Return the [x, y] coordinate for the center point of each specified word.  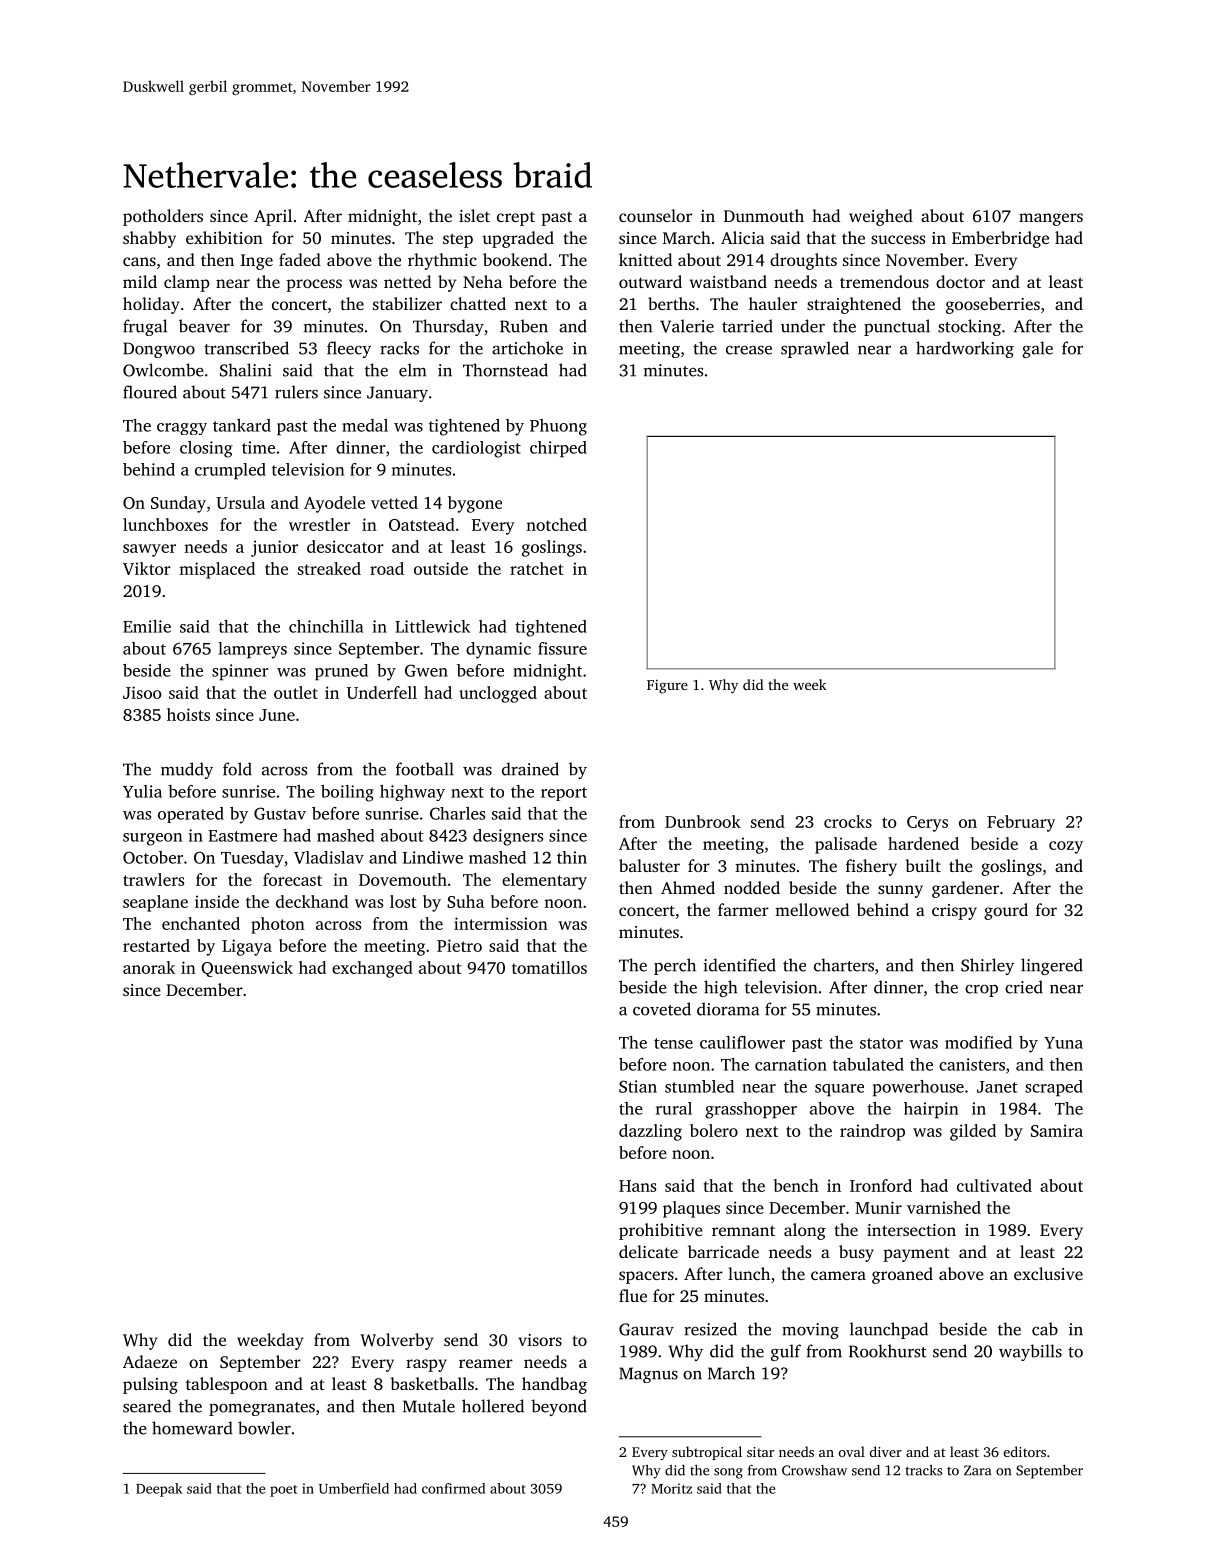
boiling [347, 793]
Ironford [881, 1185]
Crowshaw [814, 1470]
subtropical [707, 1453]
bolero [714, 1130]
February [1021, 823]
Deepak [159, 1490]
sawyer [149, 550]
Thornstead [505, 370]
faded [300, 259]
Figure [667, 686]
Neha [482, 281]
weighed [881, 217]
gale [1037, 349]
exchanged [372, 969]
